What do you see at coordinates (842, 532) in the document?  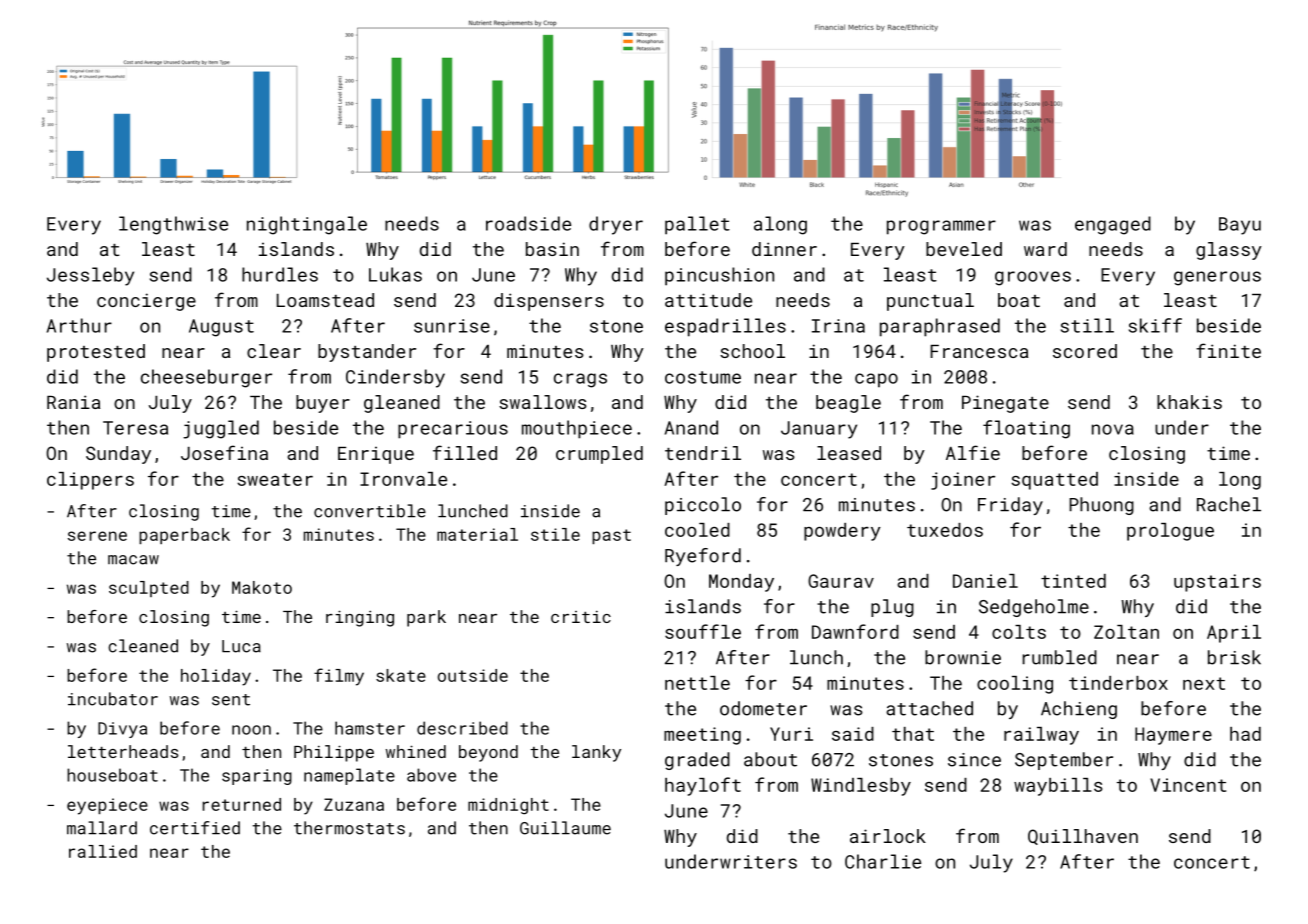 I see `powdery` at bounding box center [842, 532].
